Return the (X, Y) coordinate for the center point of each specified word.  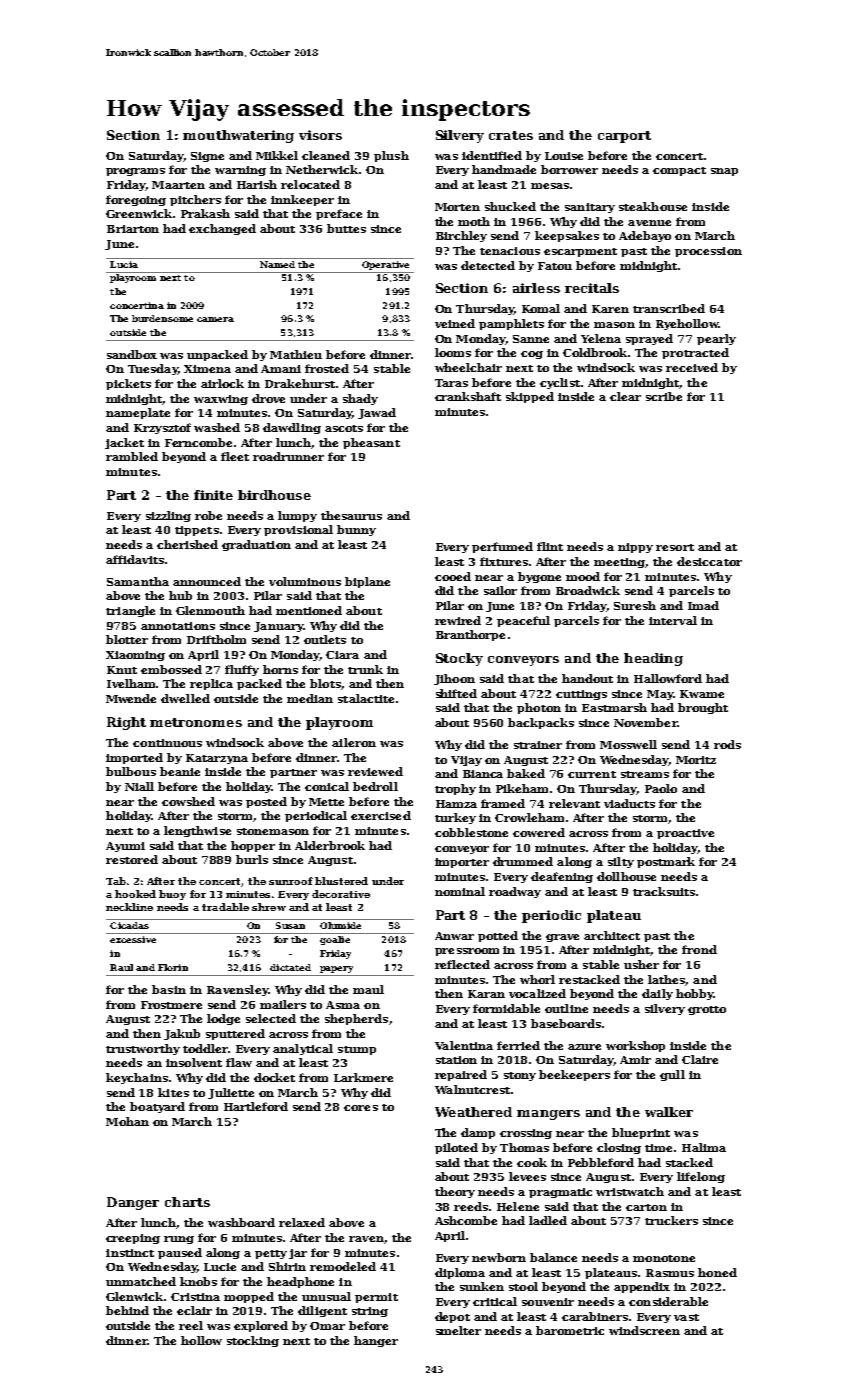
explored (261, 1326)
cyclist (560, 383)
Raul (121, 967)
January (278, 627)
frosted (327, 368)
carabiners (595, 1316)
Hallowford (668, 678)
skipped (530, 397)
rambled (132, 456)
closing (619, 1148)
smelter (458, 1330)
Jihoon (454, 679)
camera (215, 319)
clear (625, 396)
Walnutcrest (472, 1089)
